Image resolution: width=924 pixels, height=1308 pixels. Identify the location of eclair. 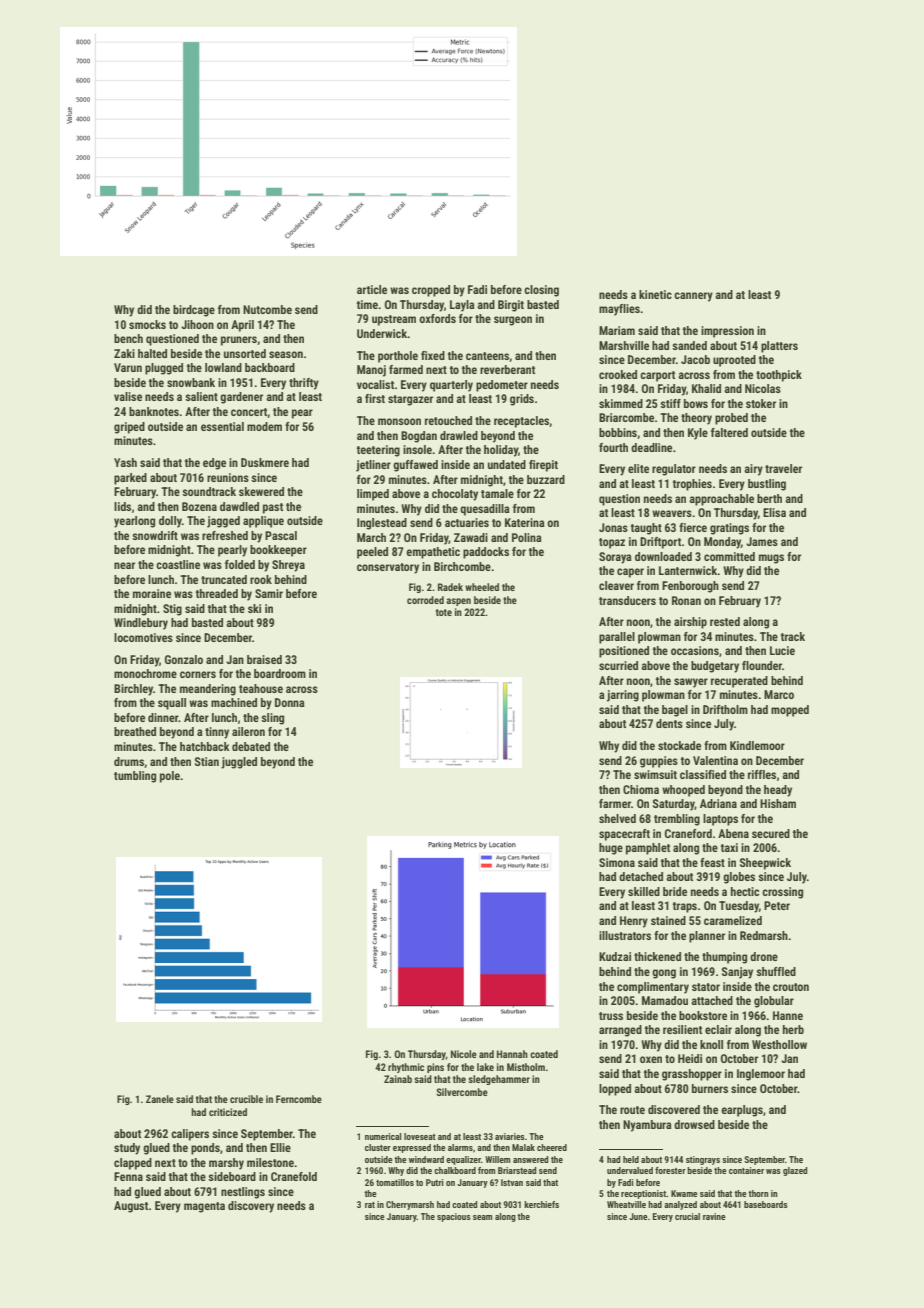
(718, 1029).
